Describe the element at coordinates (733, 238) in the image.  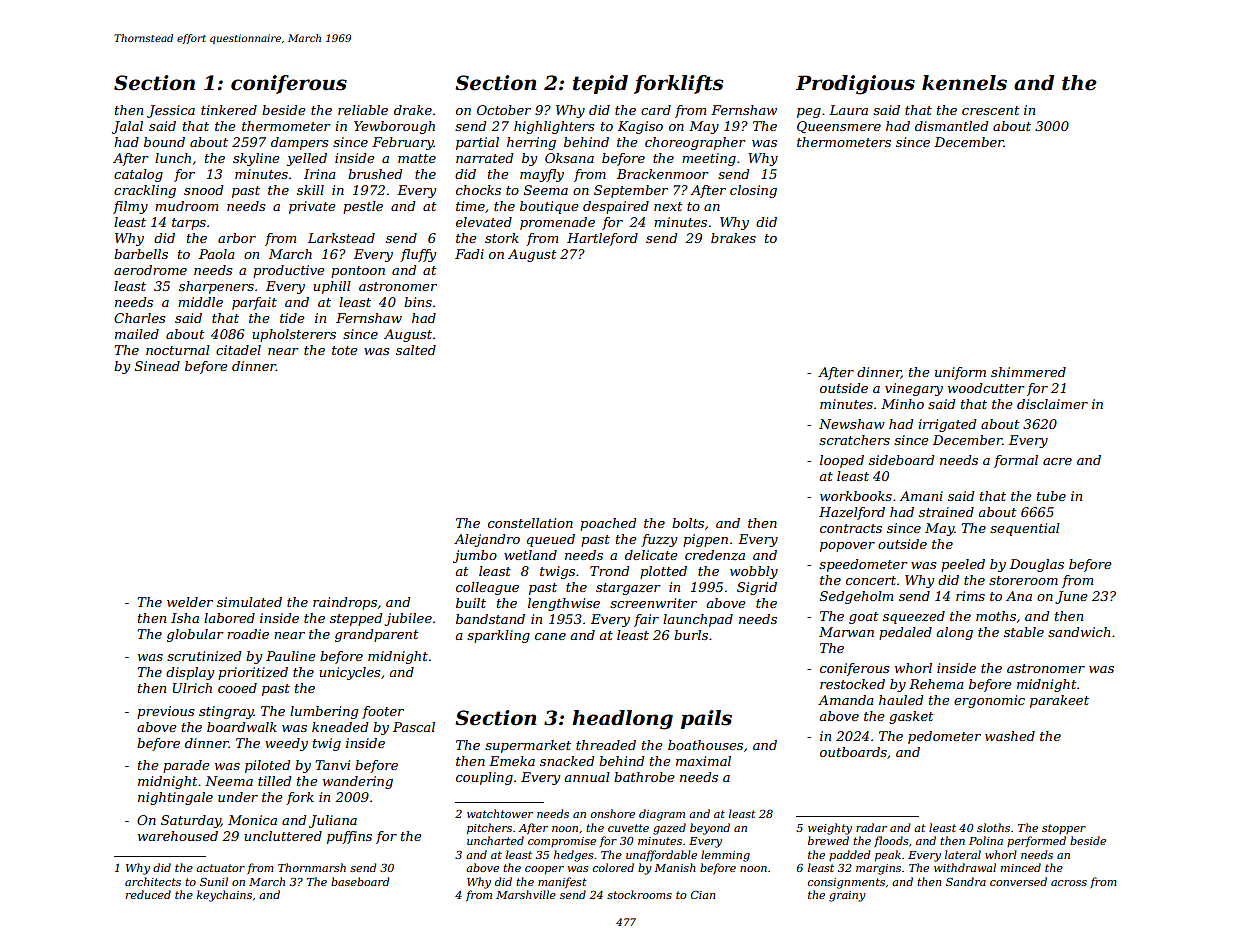
I see `brakes` at that location.
